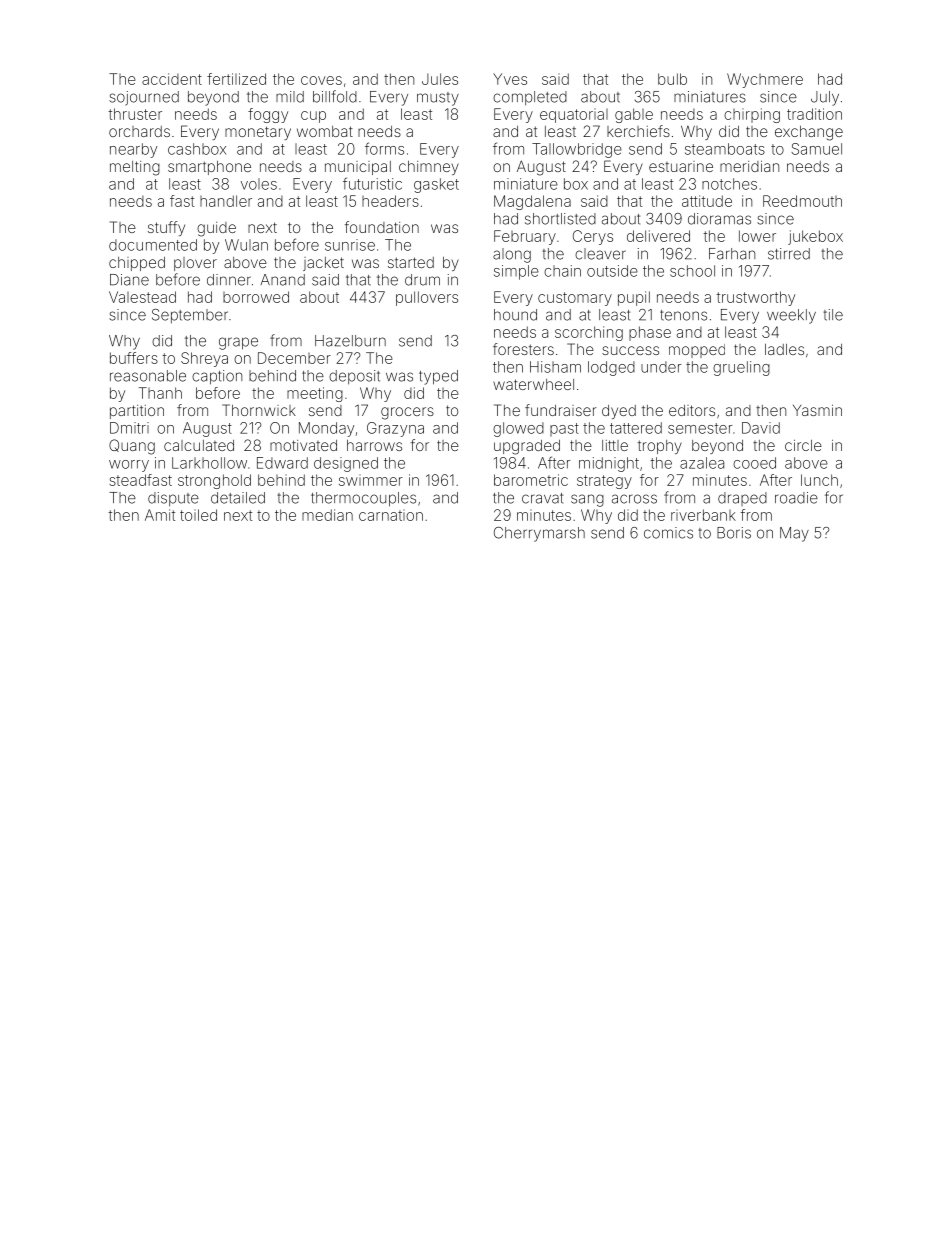 This screenshot has height=1233, width=952. I want to click on tenons, so click(683, 315).
